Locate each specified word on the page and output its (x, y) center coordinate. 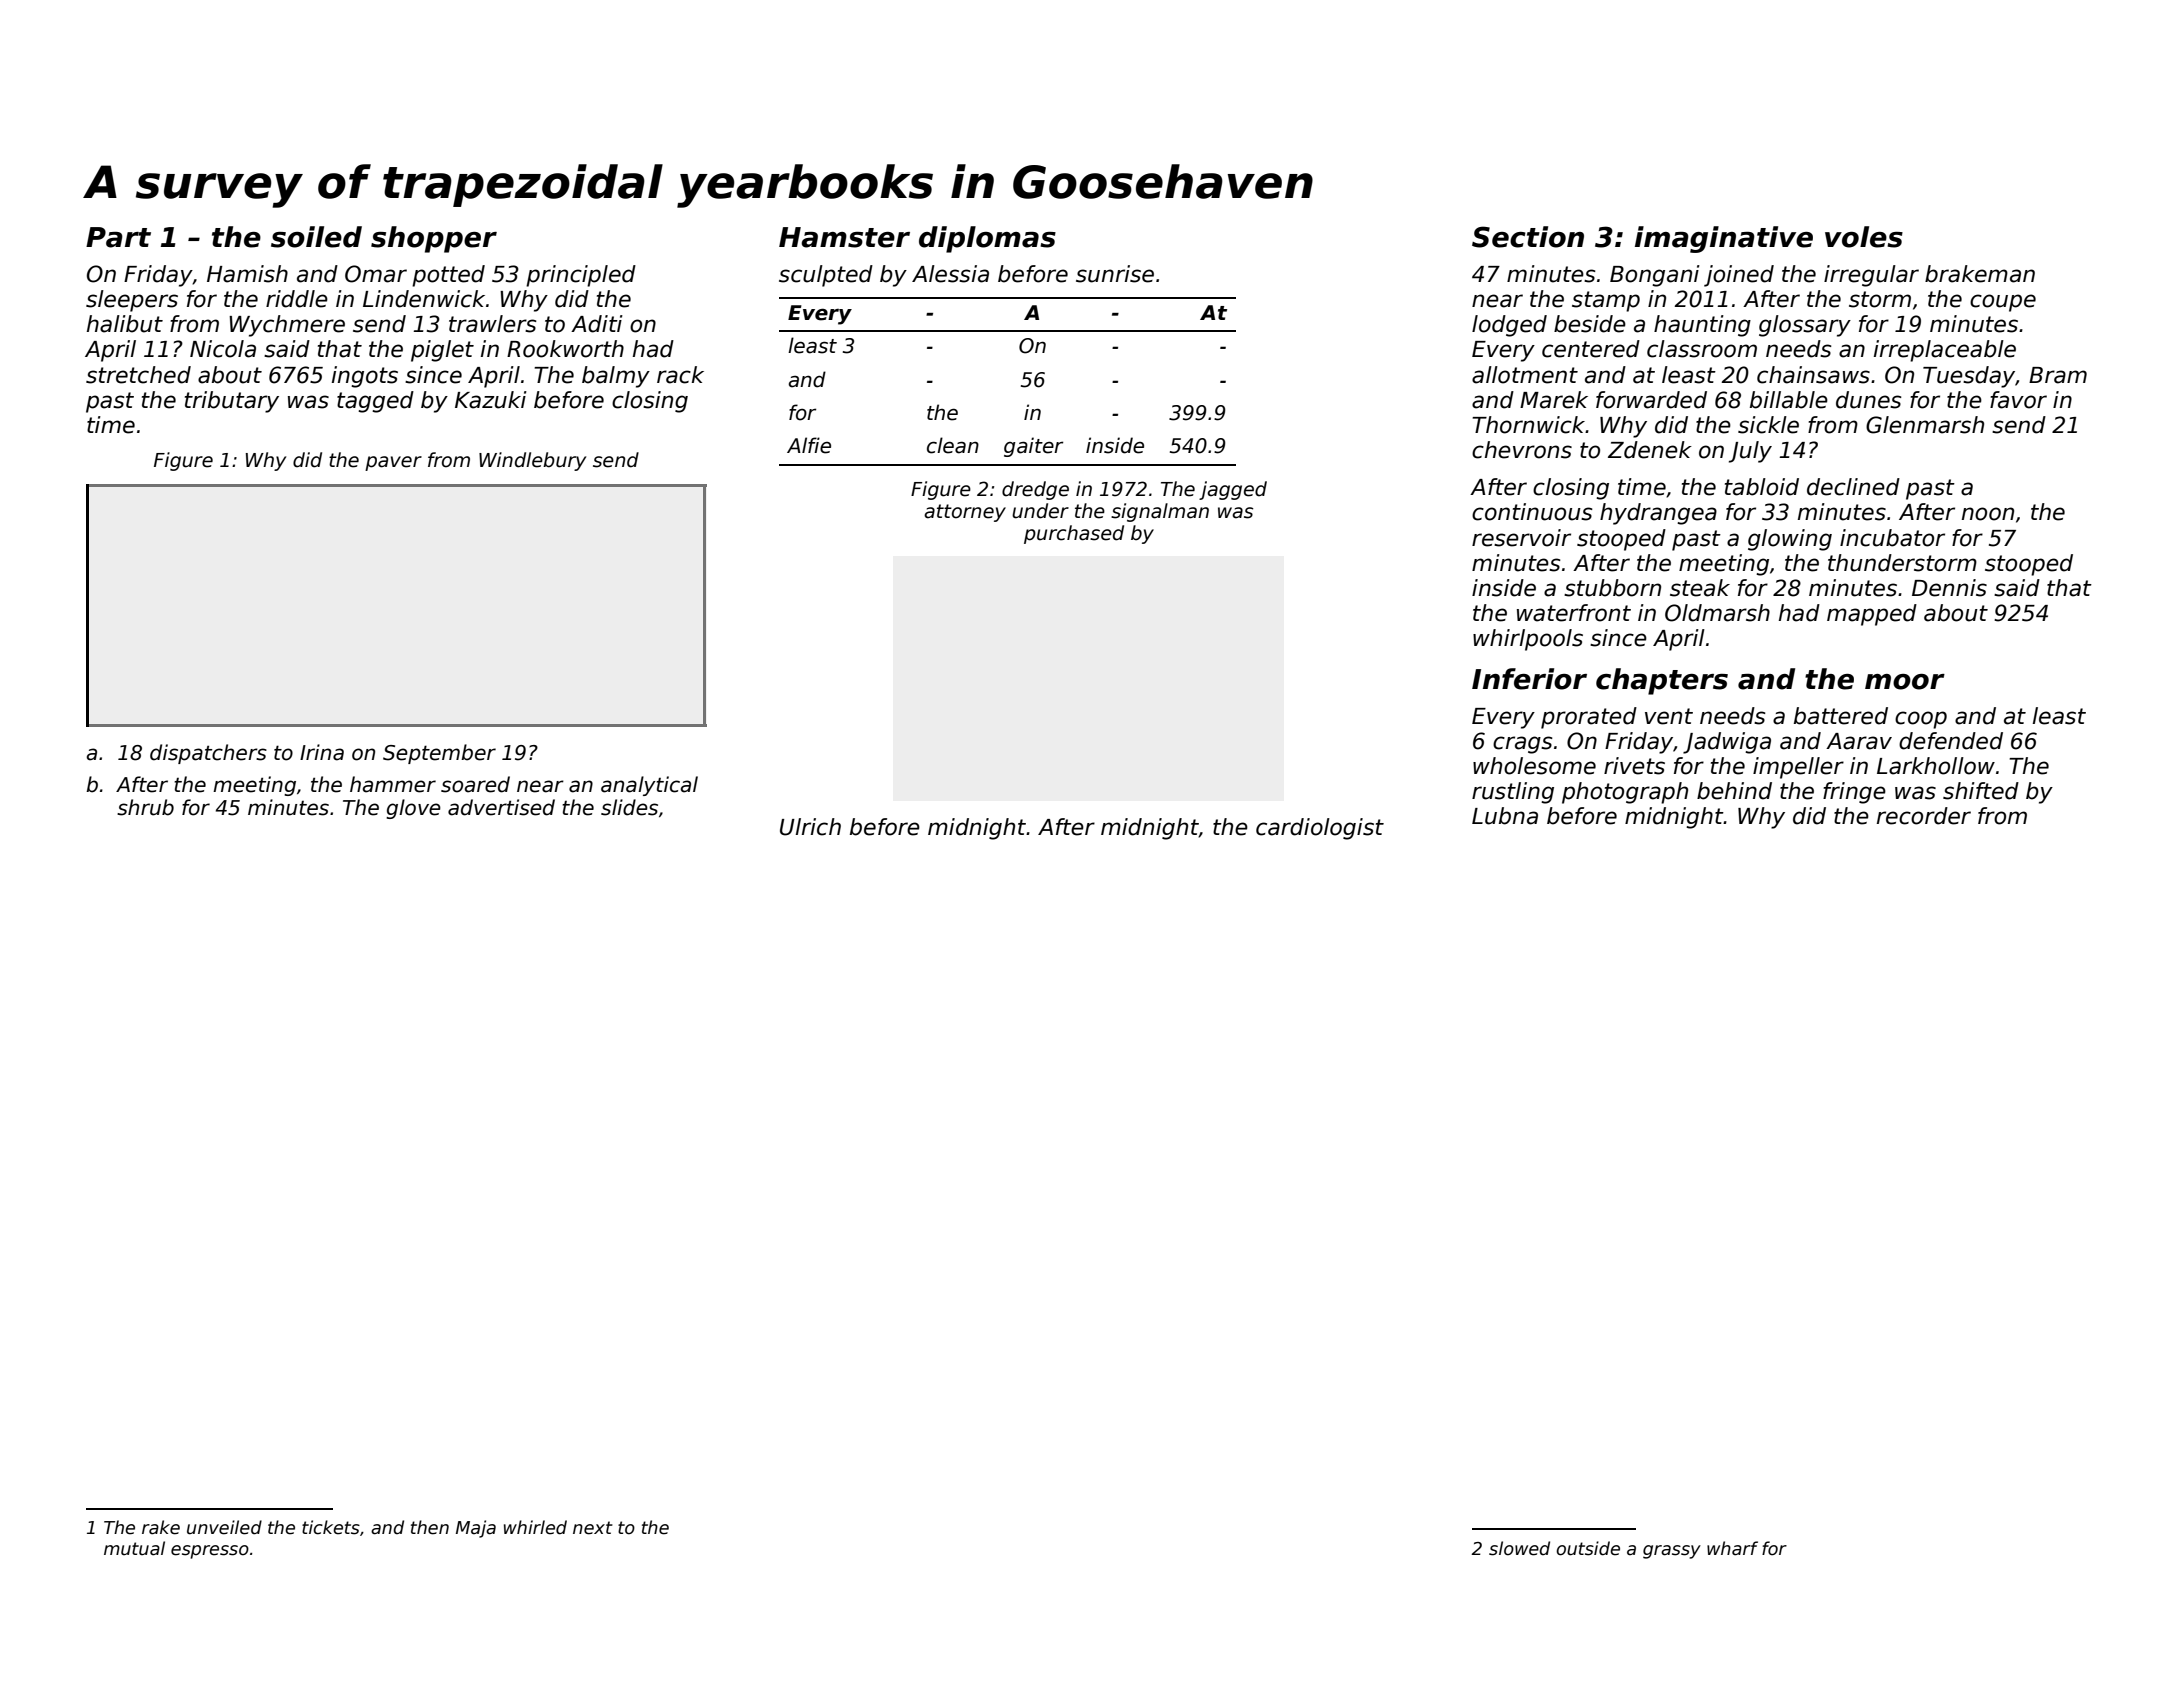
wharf (1732, 1548)
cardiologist (1320, 829)
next (593, 1528)
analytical (649, 786)
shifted (1981, 791)
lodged (1509, 326)
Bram (2058, 375)
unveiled (224, 1527)
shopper (434, 239)
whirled (535, 1527)
